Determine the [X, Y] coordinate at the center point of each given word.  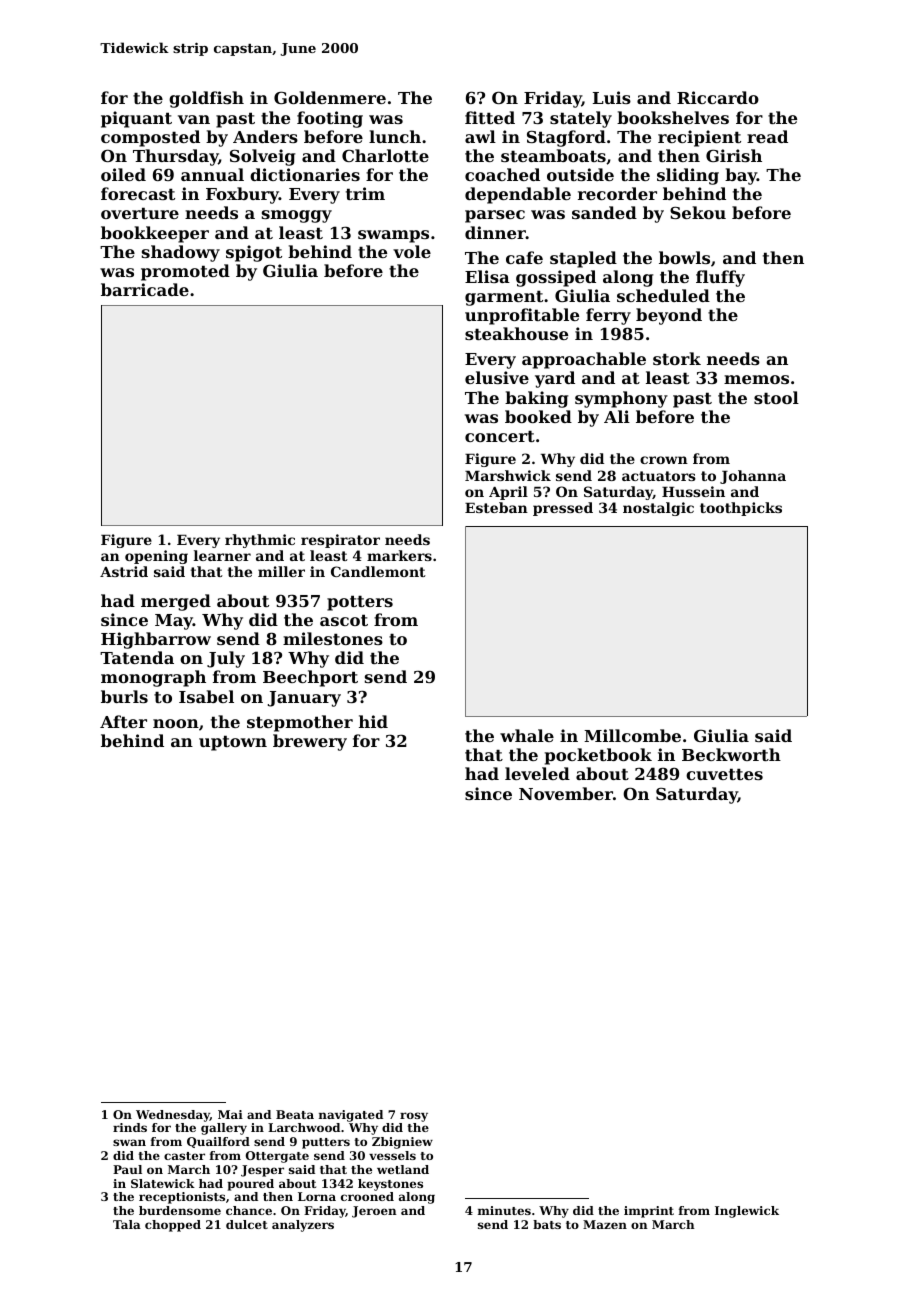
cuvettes [724, 774]
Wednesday [173, 1116]
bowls [684, 257]
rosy [414, 1117]
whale [527, 735]
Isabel [206, 696]
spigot [254, 253]
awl [480, 136]
